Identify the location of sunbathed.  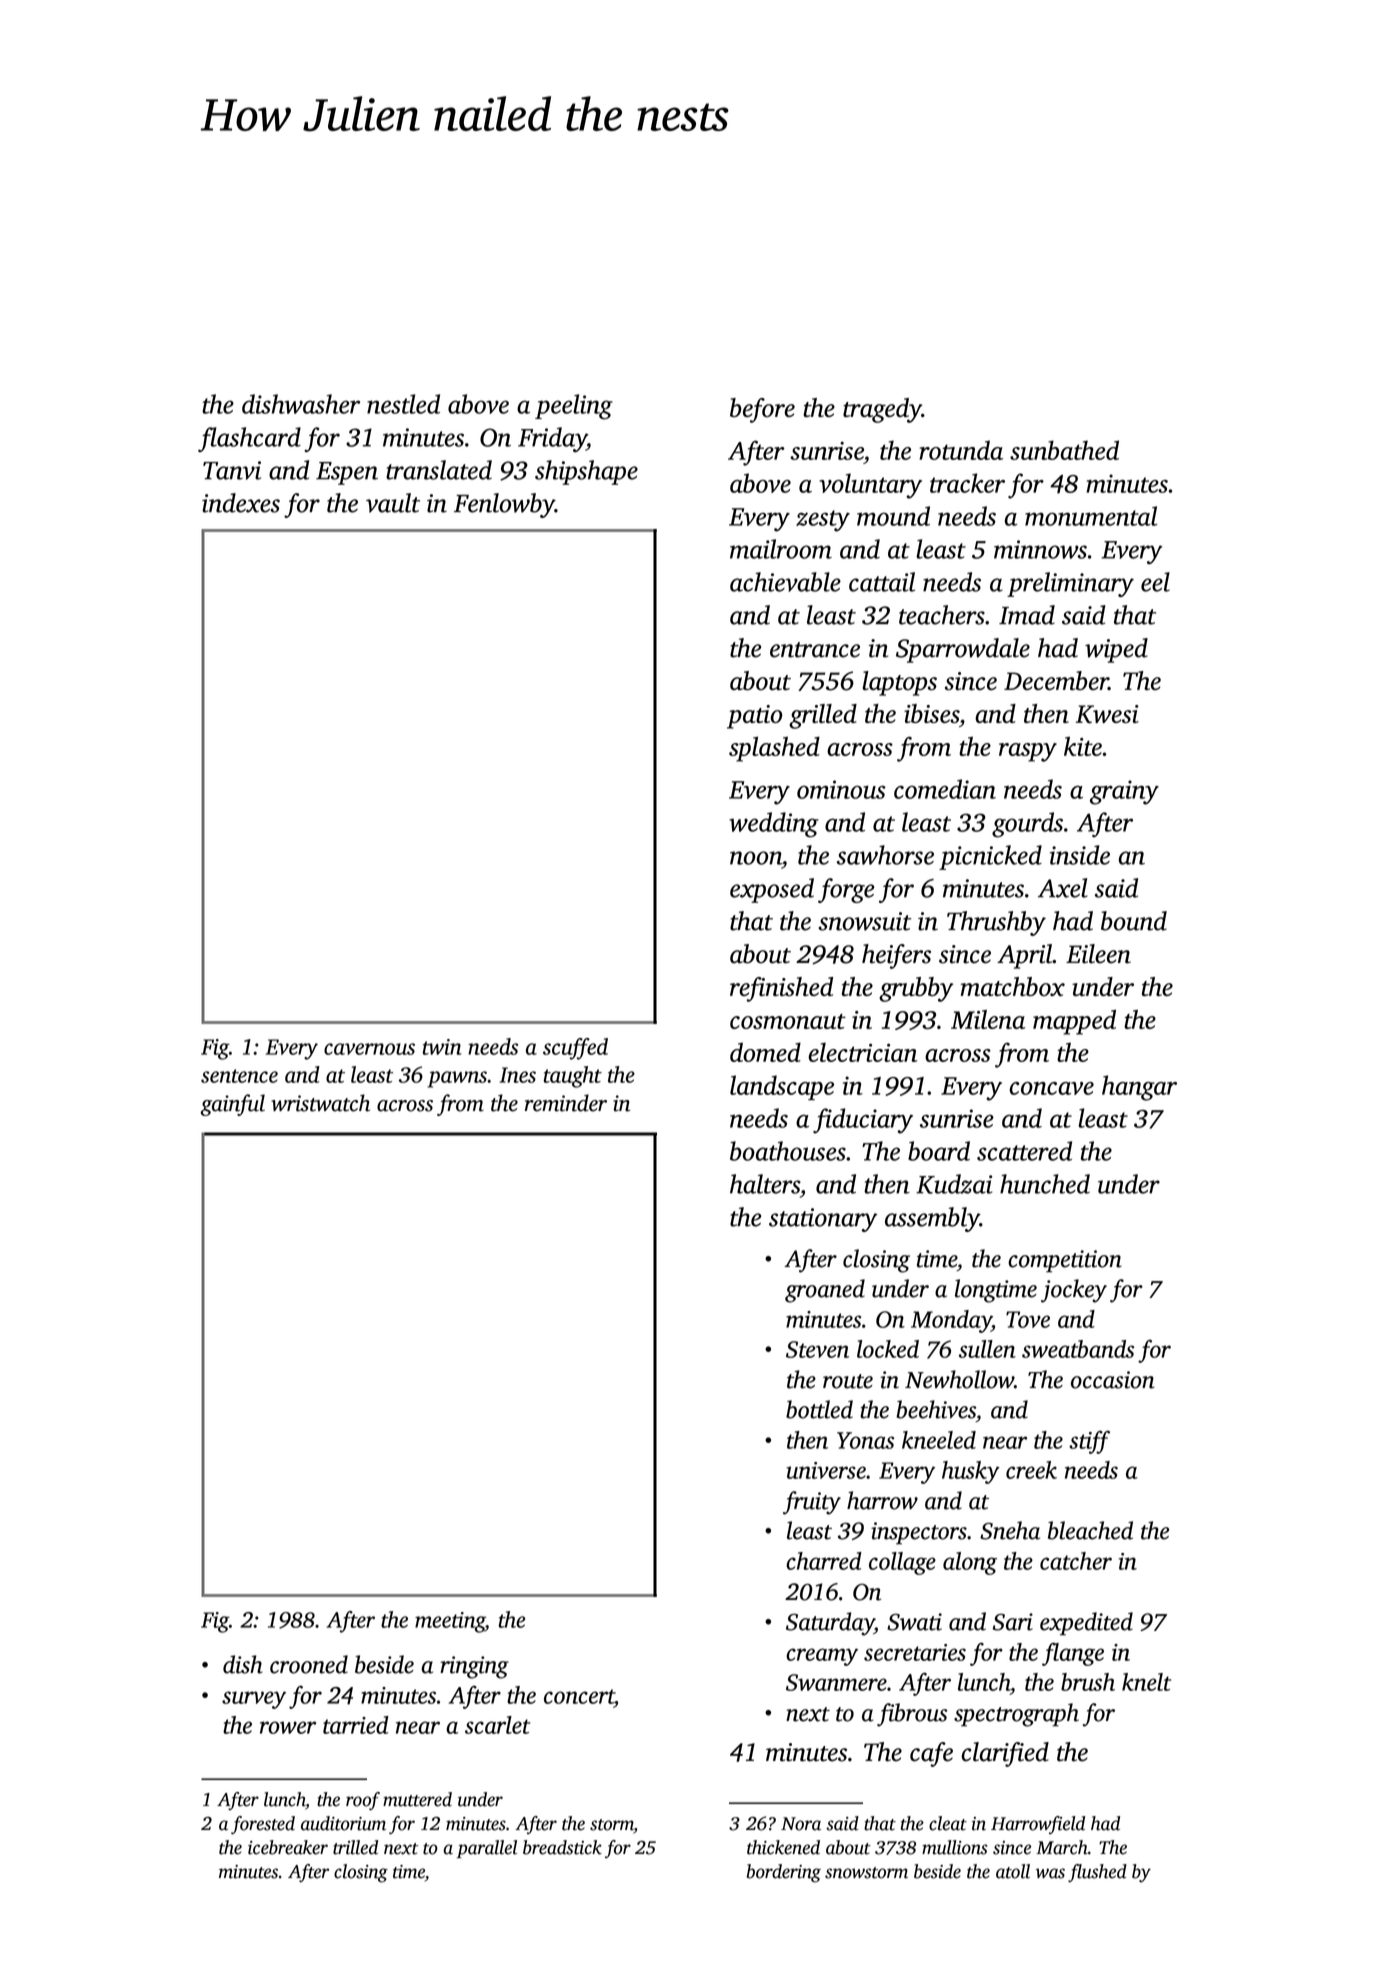
(1064, 450).
